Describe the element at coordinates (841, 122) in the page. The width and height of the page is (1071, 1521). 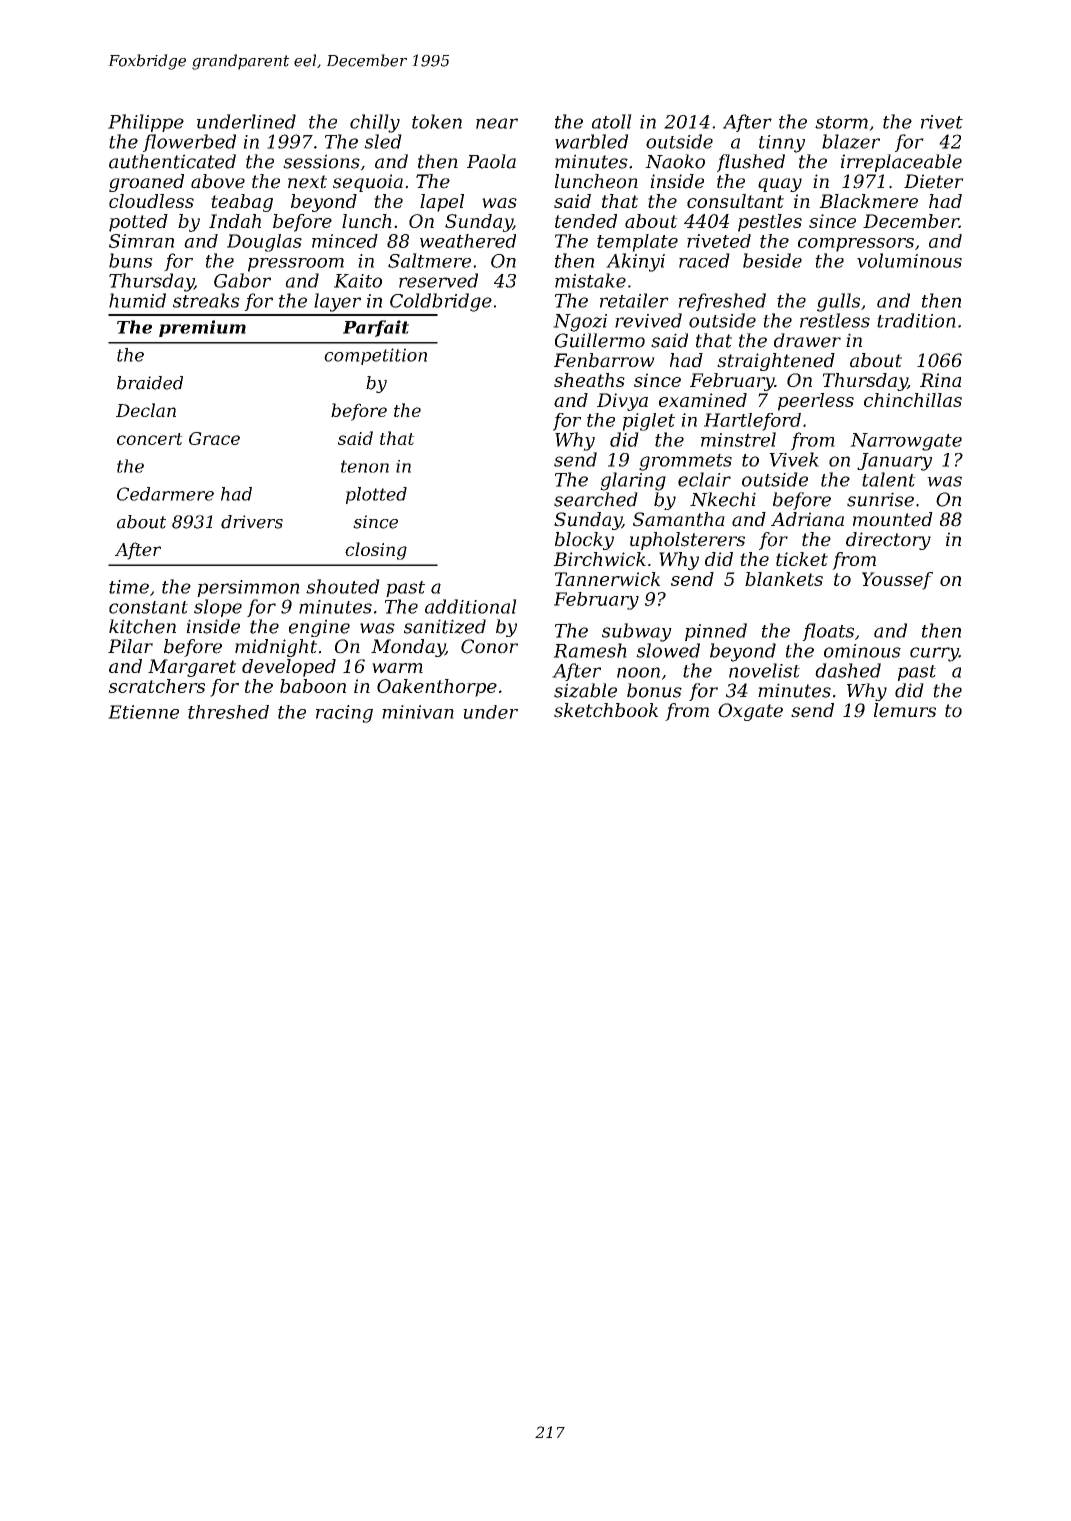
I see `storm` at that location.
